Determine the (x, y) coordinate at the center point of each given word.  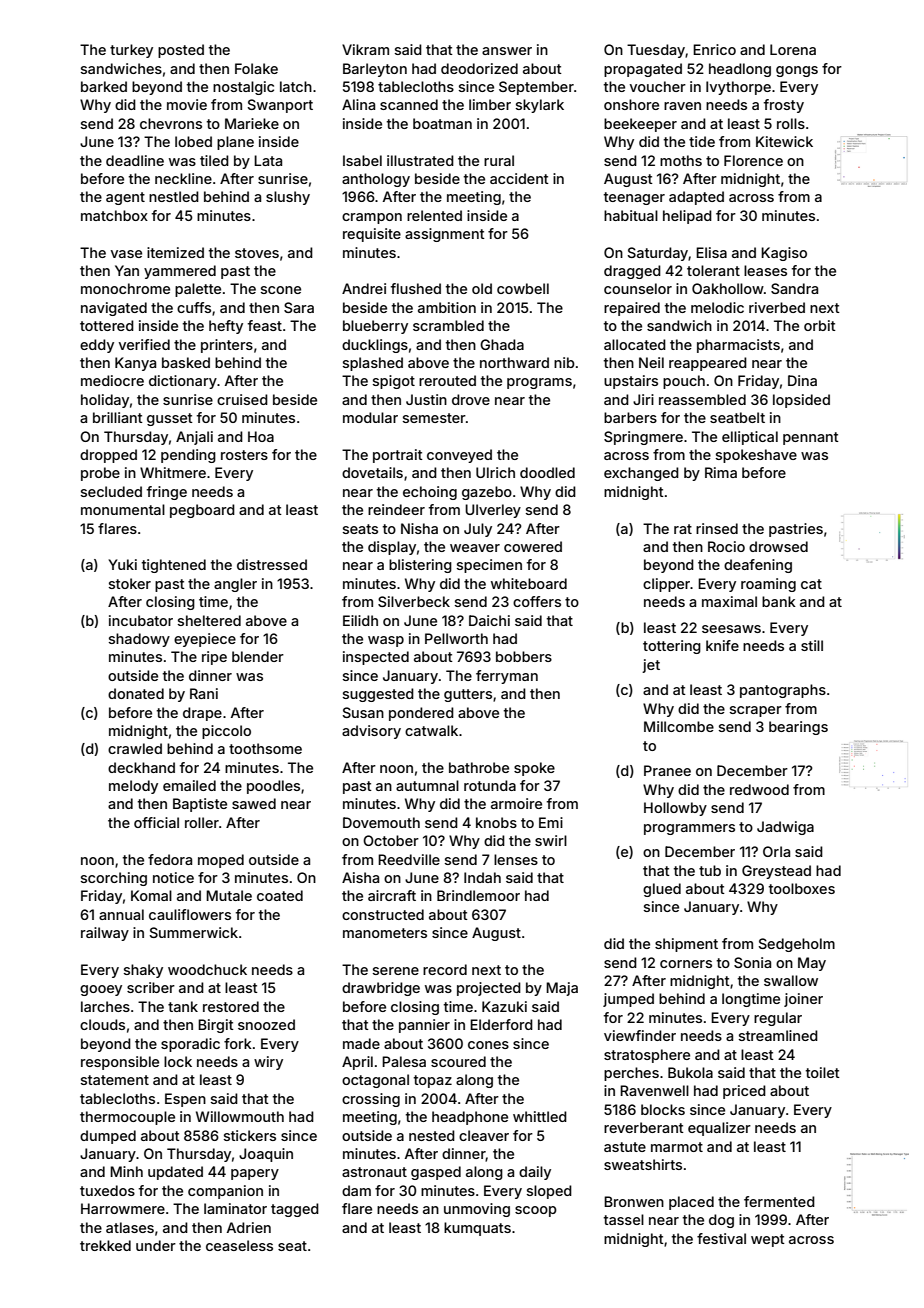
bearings (798, 728)
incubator (141, 620)
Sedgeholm (796, 945)
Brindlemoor (478, 895)
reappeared (708, 364)
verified (144, 344)
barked (104, 86)
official (156, 822)
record (445, 969)
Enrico (714, 49)
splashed (373, 364)
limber (490, 104)
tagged (295, 1210)
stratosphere (647, 1056)
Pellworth (456, 638)
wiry (268, 1063)
